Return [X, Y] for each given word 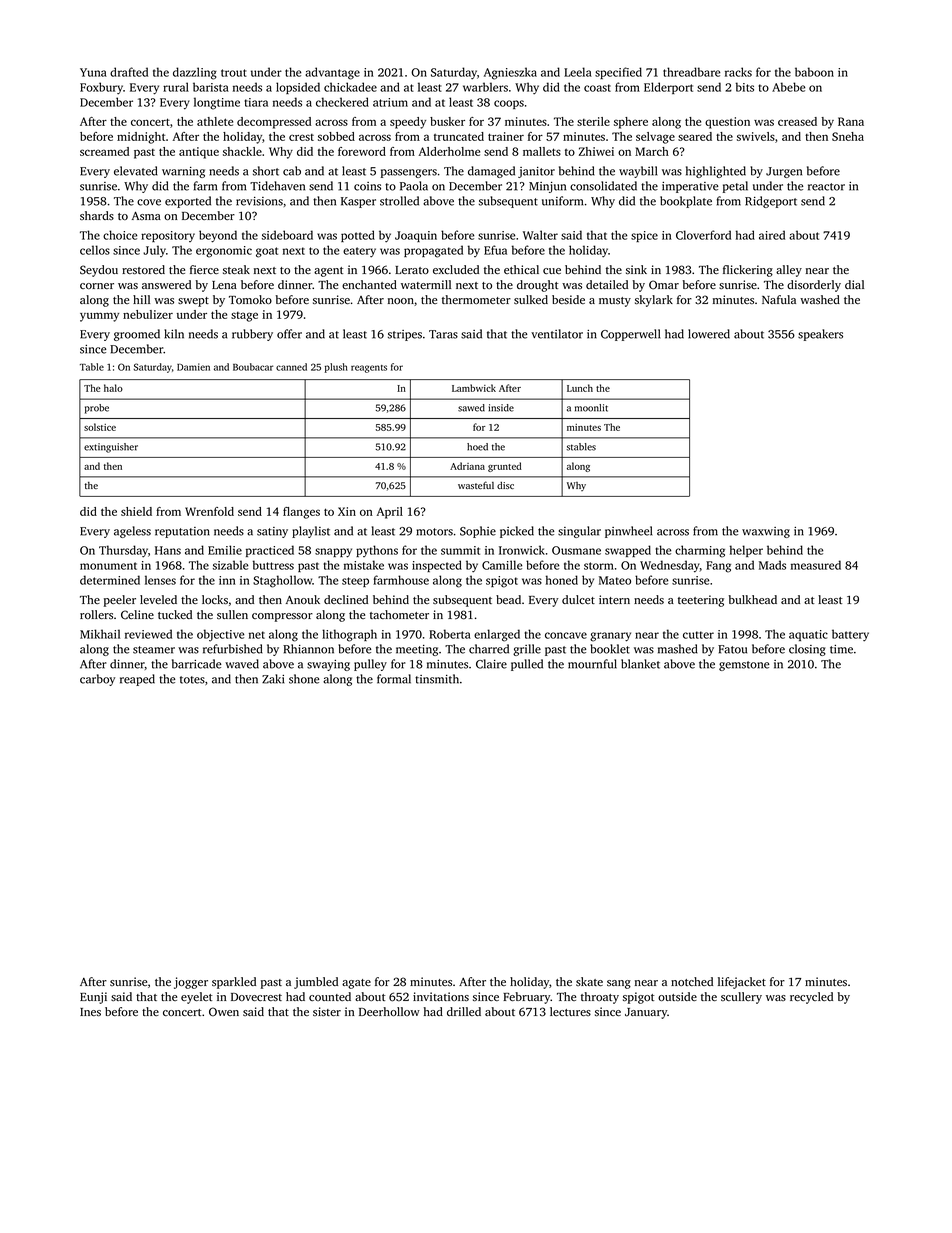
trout [234, 73]
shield [136, 511]
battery [850, 635]
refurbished [233, 649]
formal [394, 679]
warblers [485, 87]
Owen [224, 1012]
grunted [505, 467]
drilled [464, 1011]
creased [797, 121]
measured [816, 565]
